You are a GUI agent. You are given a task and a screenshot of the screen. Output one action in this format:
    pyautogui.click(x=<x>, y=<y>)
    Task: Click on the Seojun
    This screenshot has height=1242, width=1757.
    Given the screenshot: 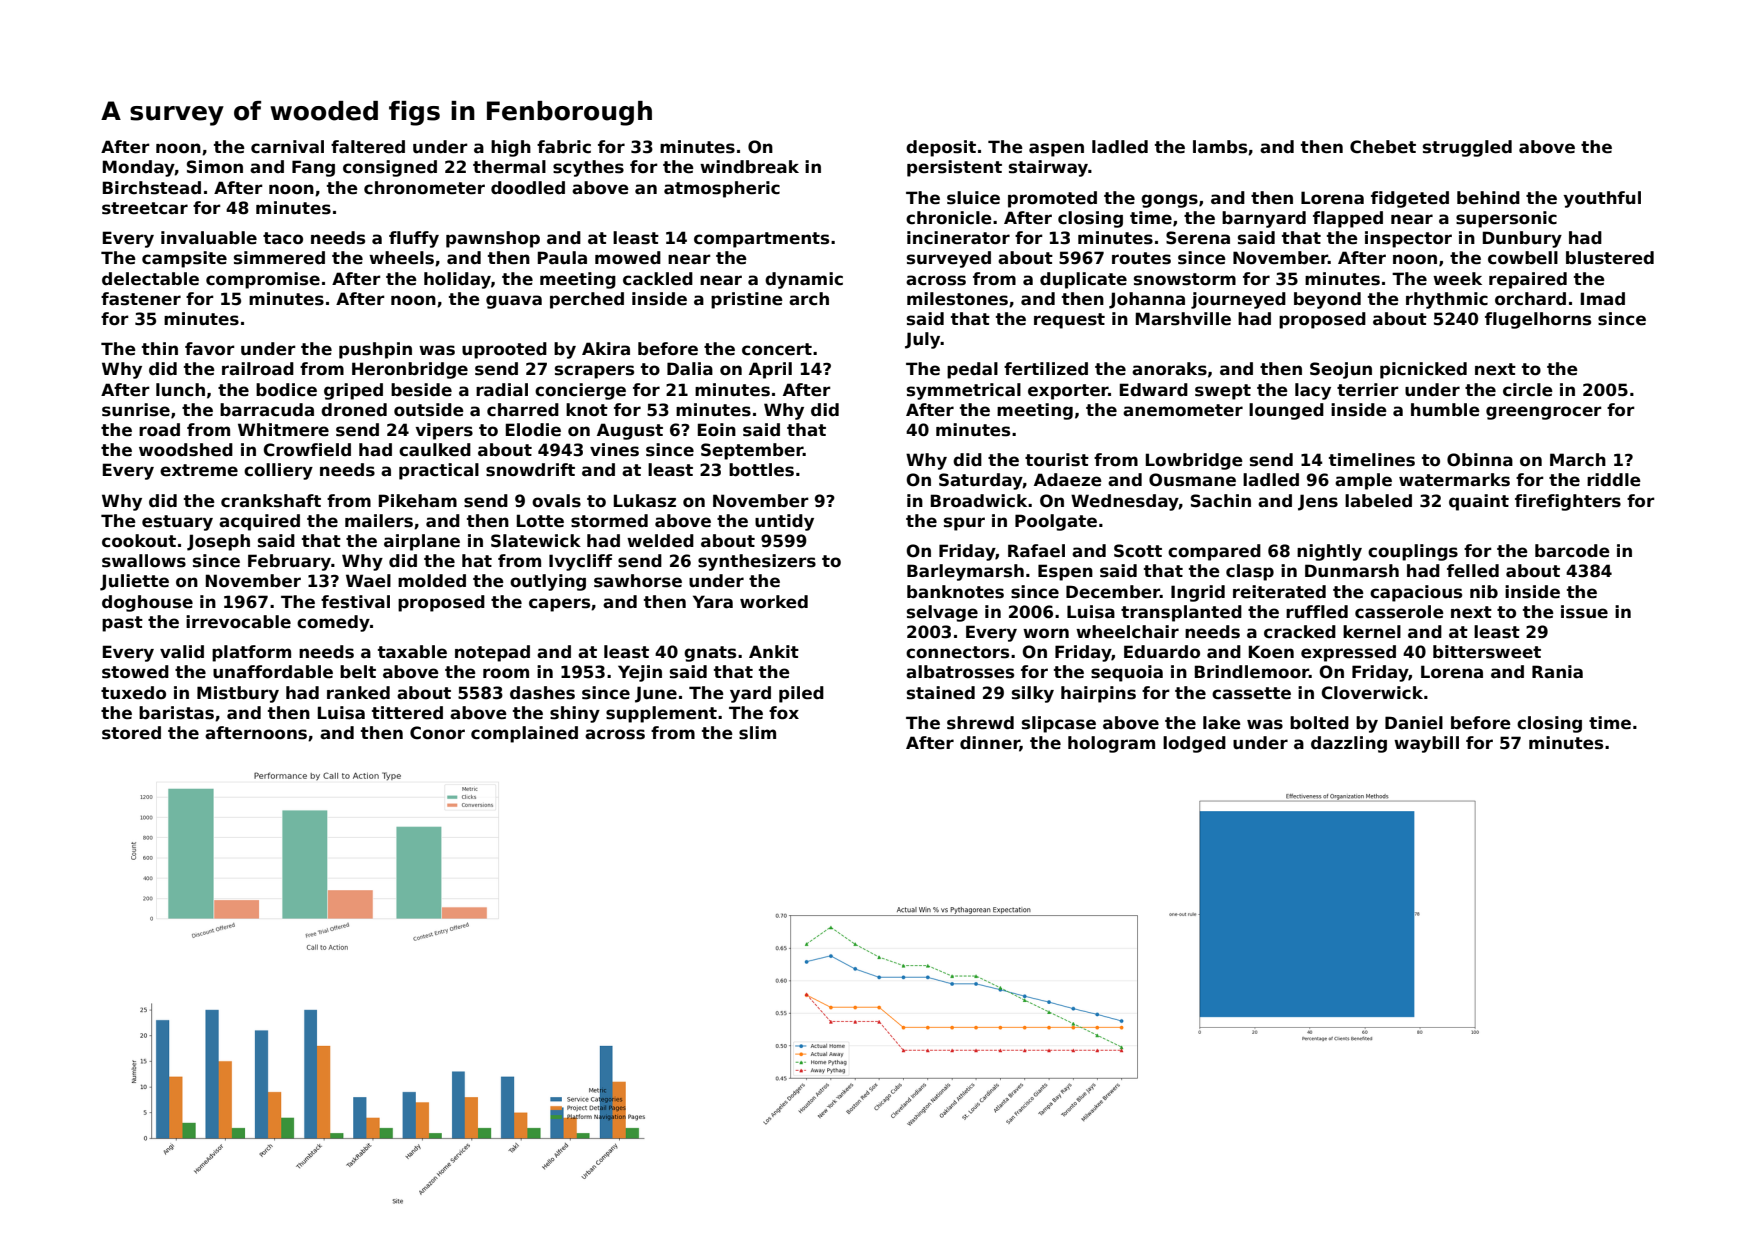 What is the action you would take?
    pyautogui.click(x=1341, y=370)
